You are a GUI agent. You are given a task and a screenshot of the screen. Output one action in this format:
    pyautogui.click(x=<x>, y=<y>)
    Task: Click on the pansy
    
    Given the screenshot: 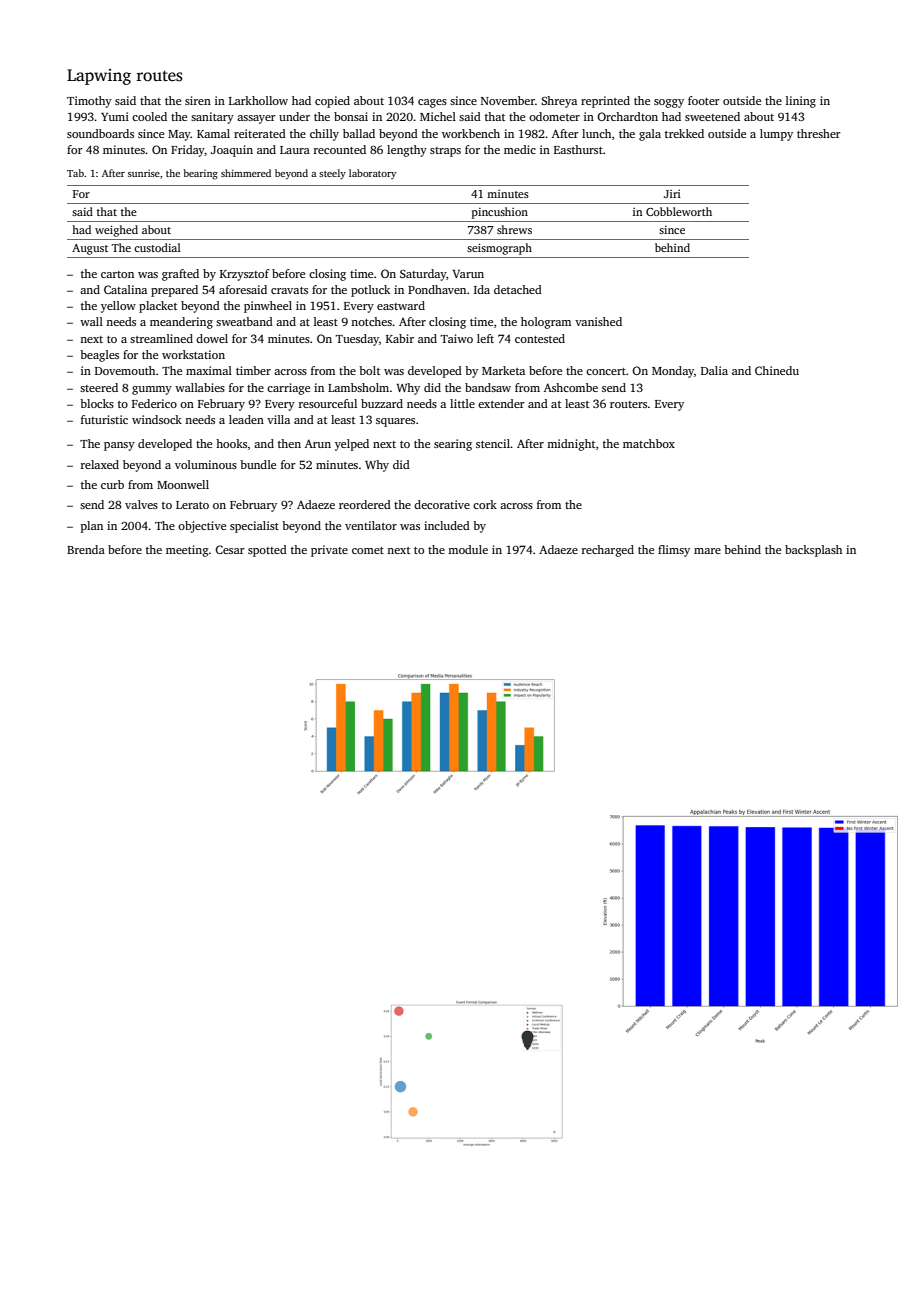 What is the action you would take?
    pyautogui.click(x=119, y=446)
